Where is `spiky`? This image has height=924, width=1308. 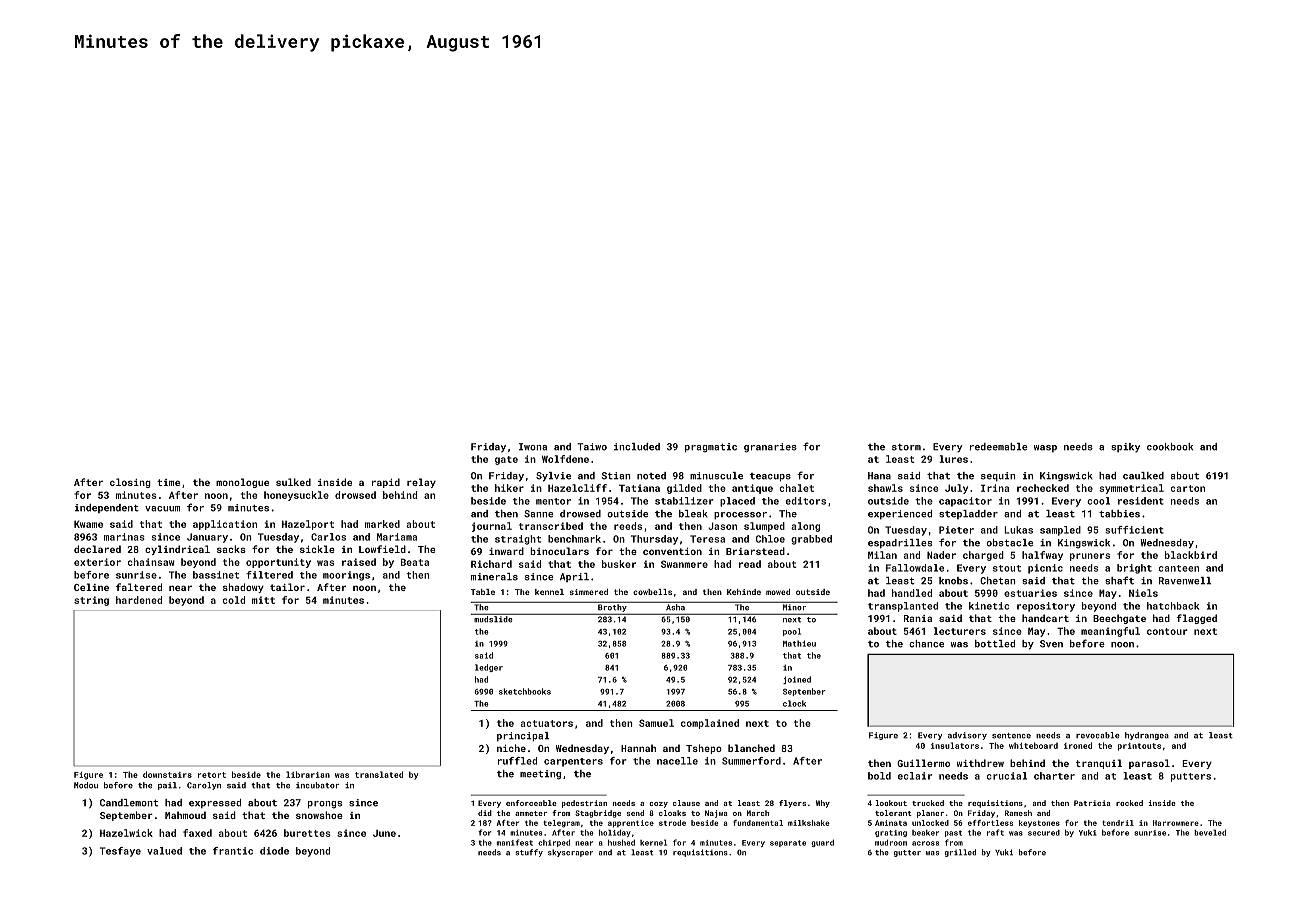
spiky is located at coordinates (1125, 448).
